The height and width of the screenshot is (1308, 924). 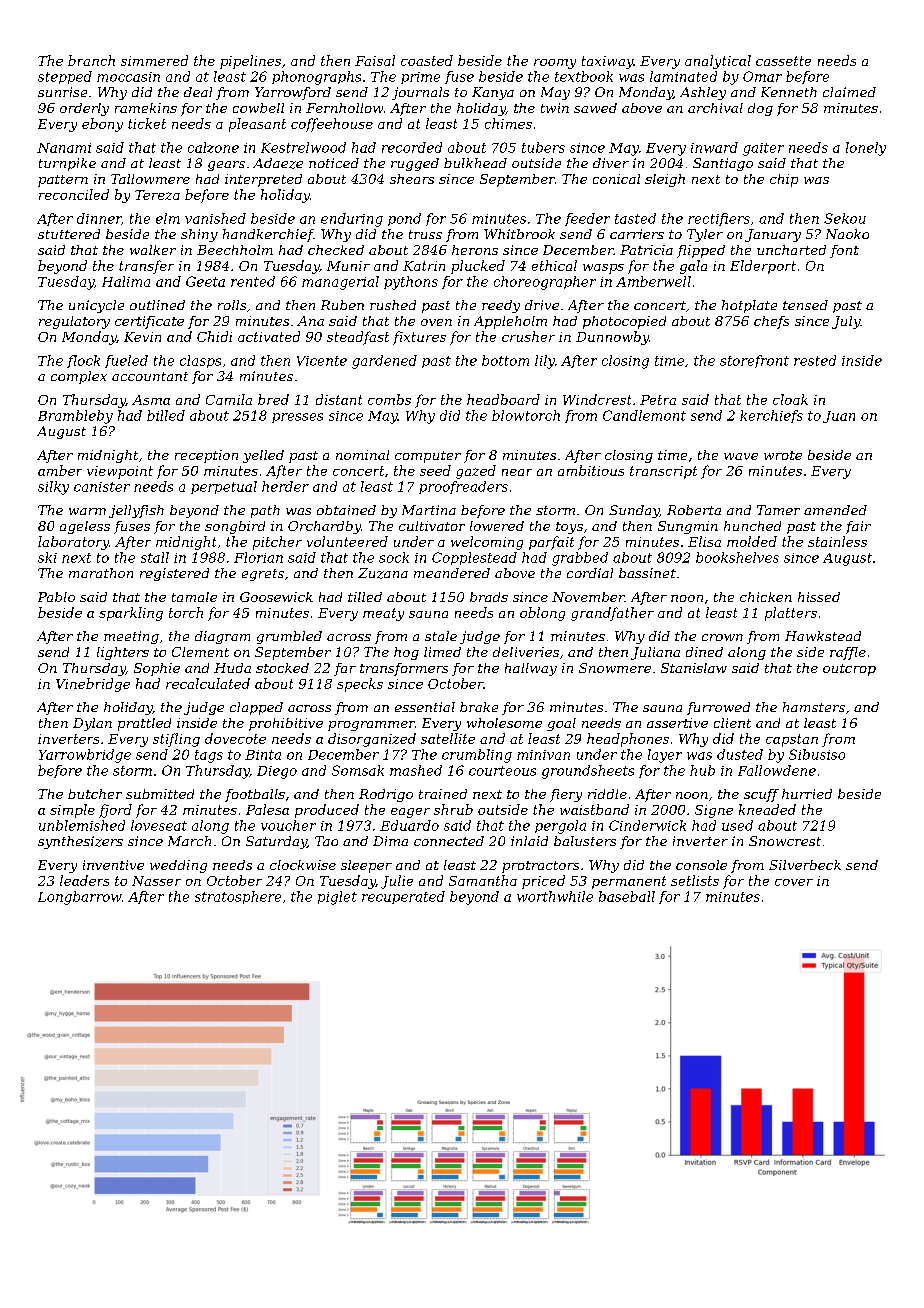 I want to click on amended, so click(x=835, y=510).
